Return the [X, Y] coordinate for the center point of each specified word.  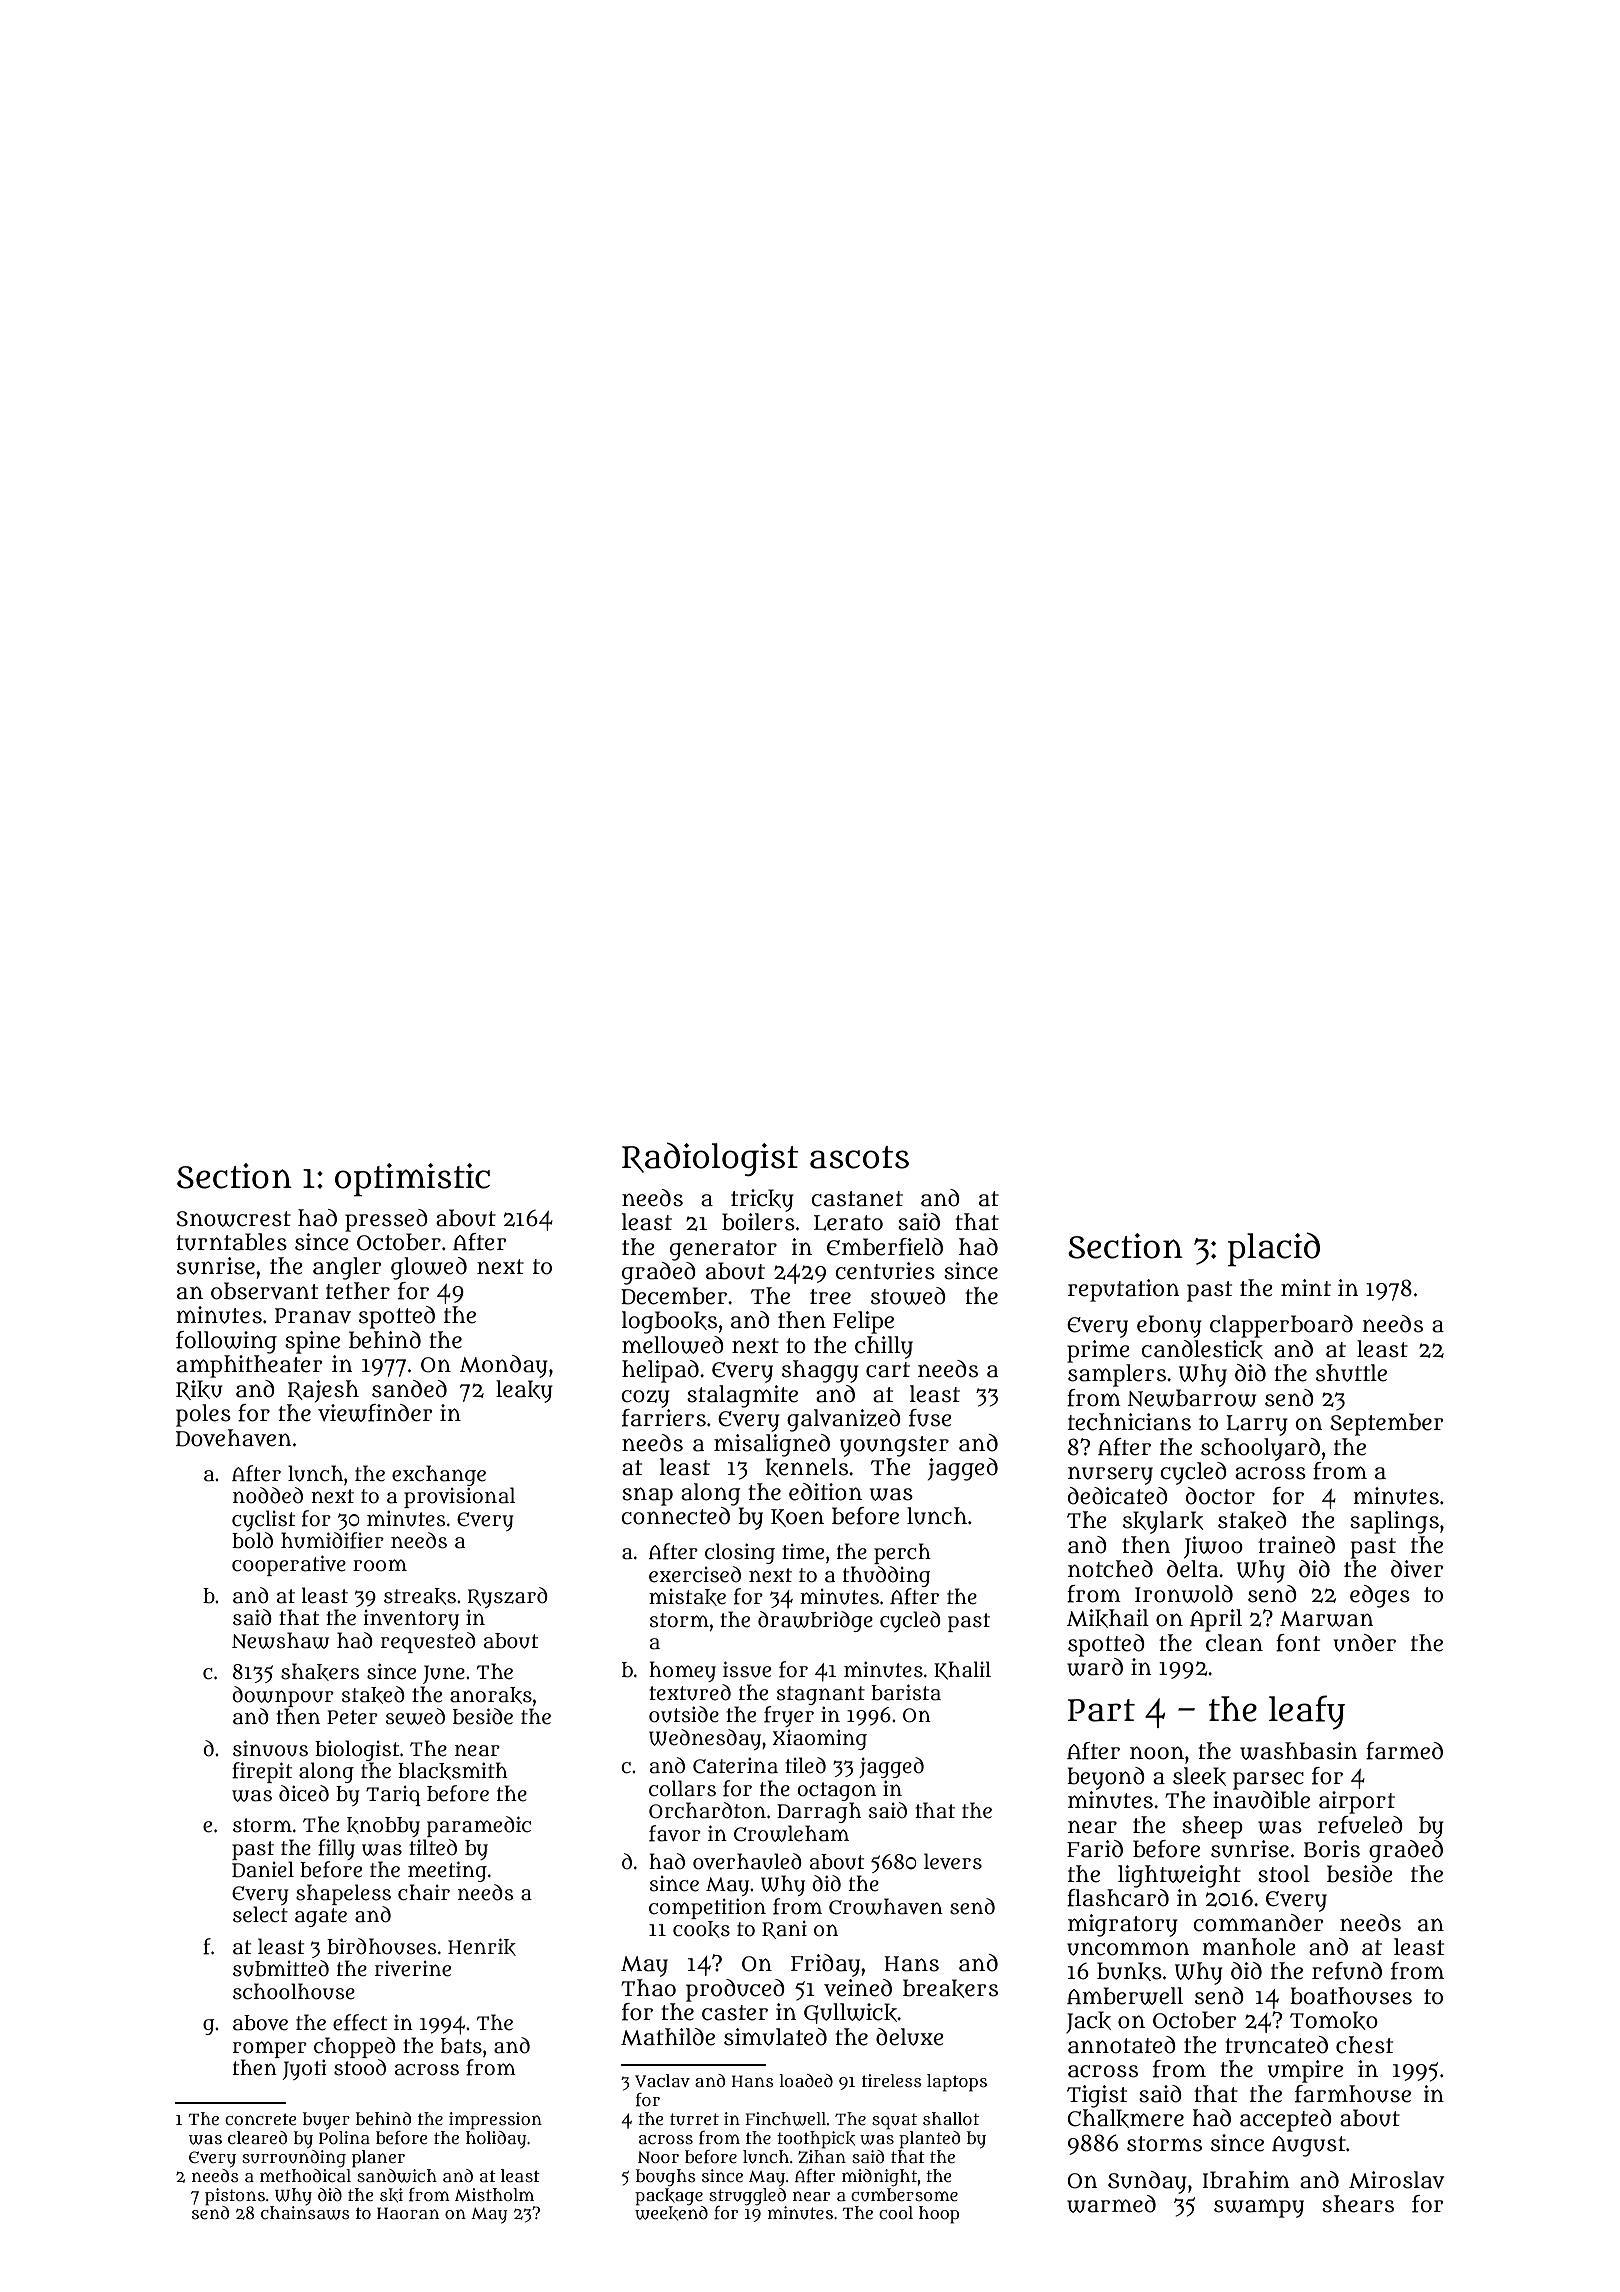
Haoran [408, 2213]
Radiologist [710, 1159]
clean [1234, 1643]
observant [264, 1291]
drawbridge [815, 1621]
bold [252, 1540]
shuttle [1351, 1373]
